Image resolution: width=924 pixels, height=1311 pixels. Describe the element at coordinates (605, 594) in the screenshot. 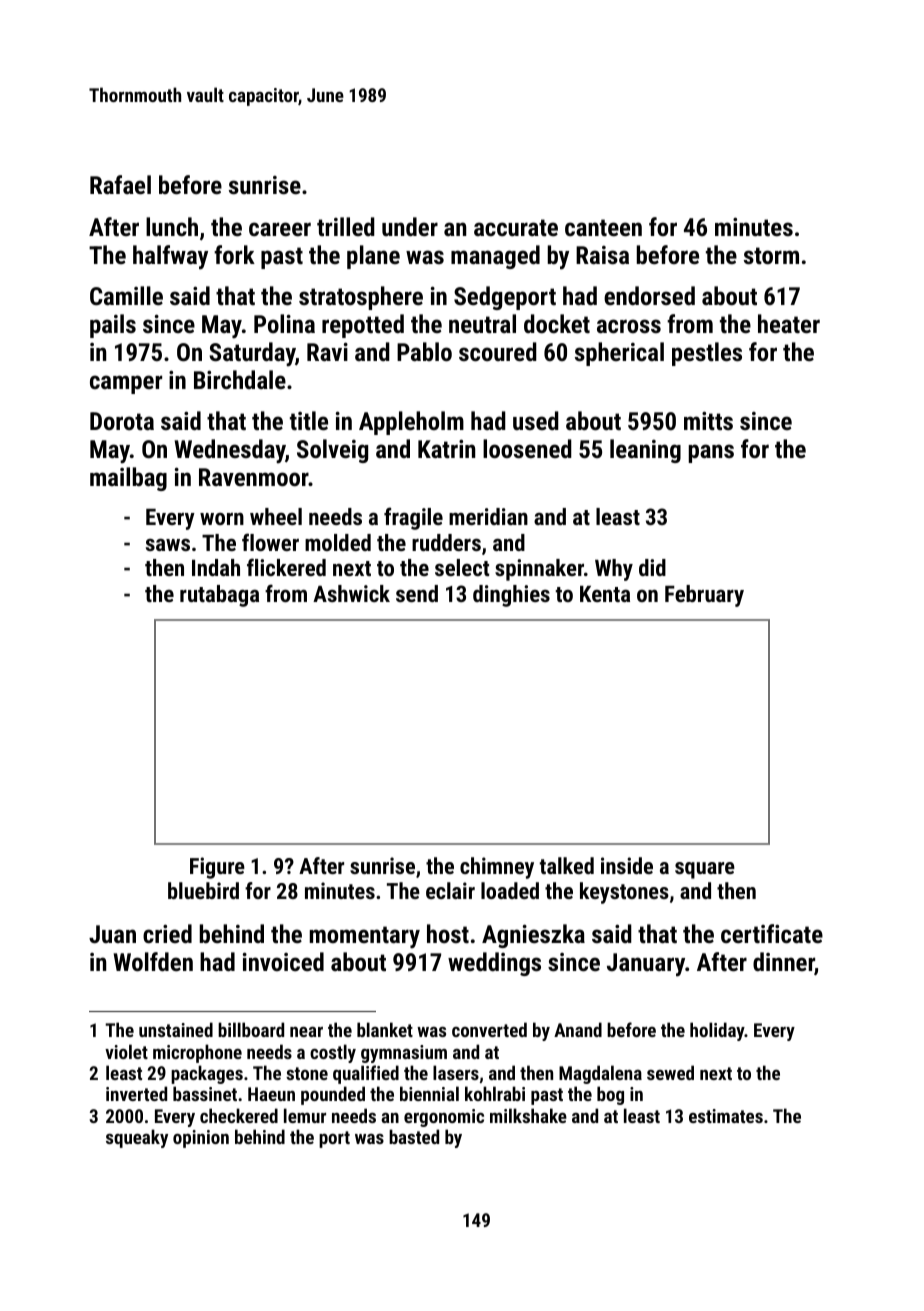

I see `Kenta` at that location.
